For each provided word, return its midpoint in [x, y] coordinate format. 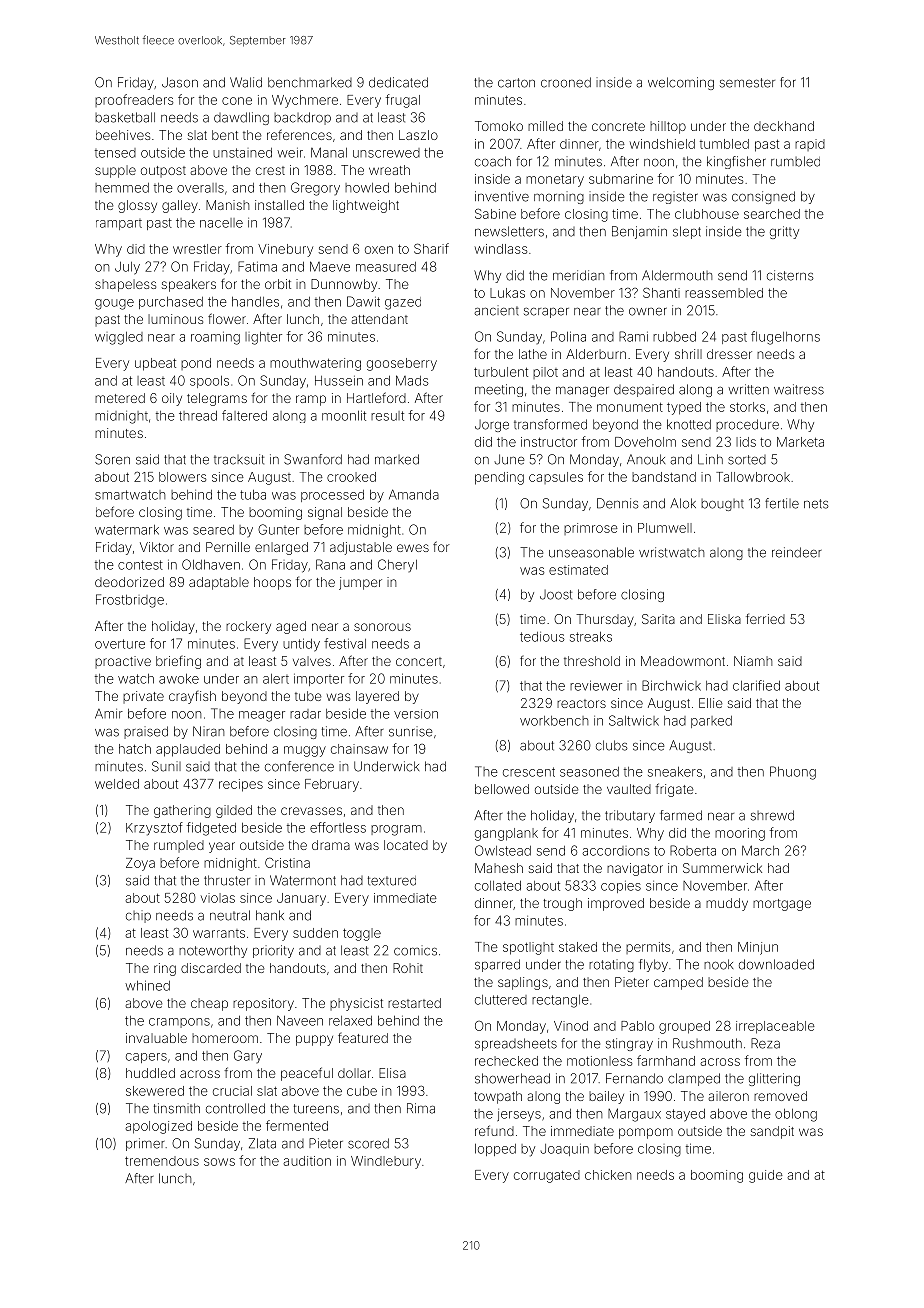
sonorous [382, 627]
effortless [338, 827]
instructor [549, 442]
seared [213, 530]
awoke [179, 679]
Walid [246, 82]
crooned [566, 82]
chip [138, 916]
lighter [263, 338]
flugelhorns [785, 338]
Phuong [793, 773]
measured [386, 267]
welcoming [681, 83]
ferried [765, 618]
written [748, 389]
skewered [155, 1091]
